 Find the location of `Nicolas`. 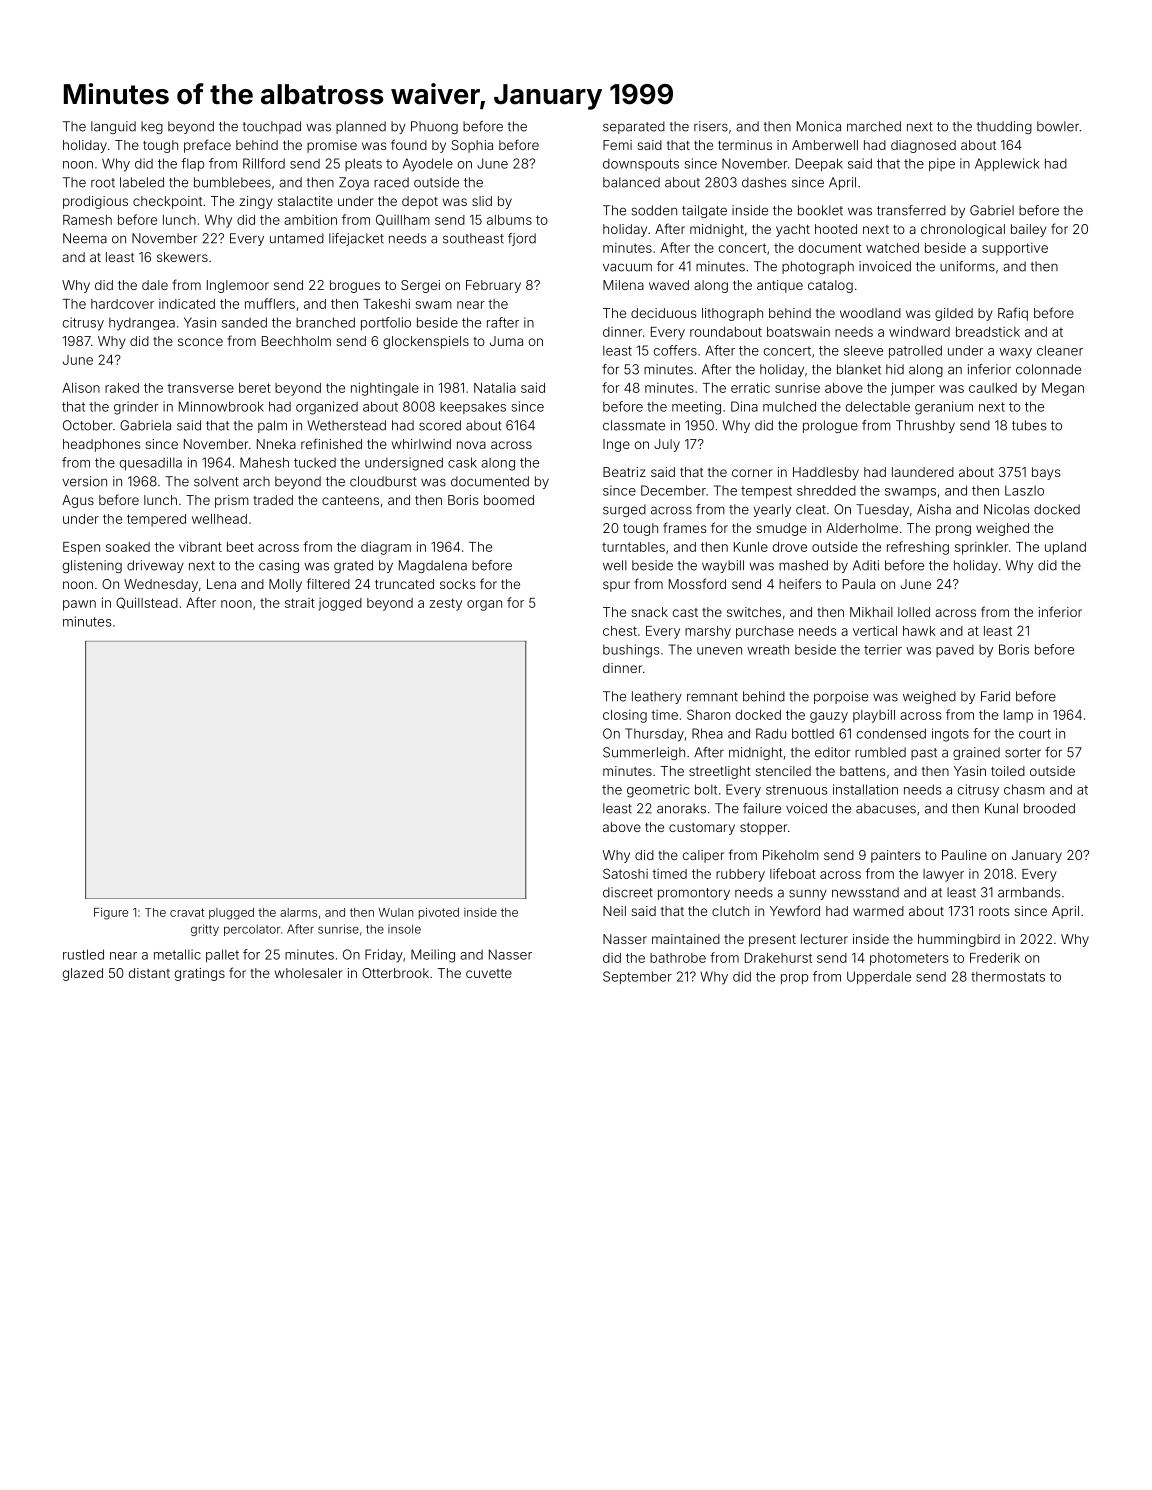

Nicolas is located at coordinates (1007, 509).
